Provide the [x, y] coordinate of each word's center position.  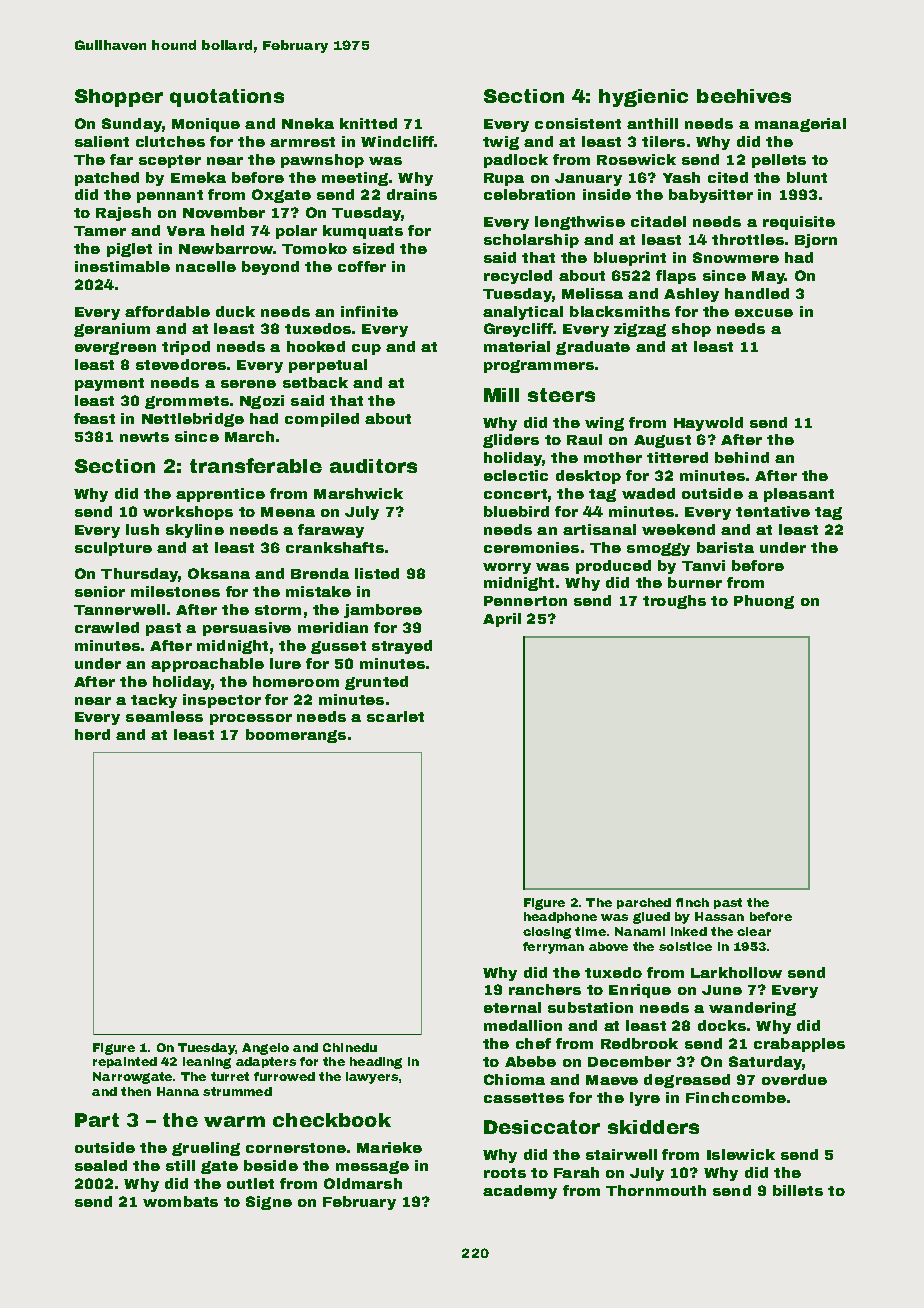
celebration [529, 194]
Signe [269, 1203]
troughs [674, 602]
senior [100, 591]
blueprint [630, 259]
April [502, 620]
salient [102, 141]
